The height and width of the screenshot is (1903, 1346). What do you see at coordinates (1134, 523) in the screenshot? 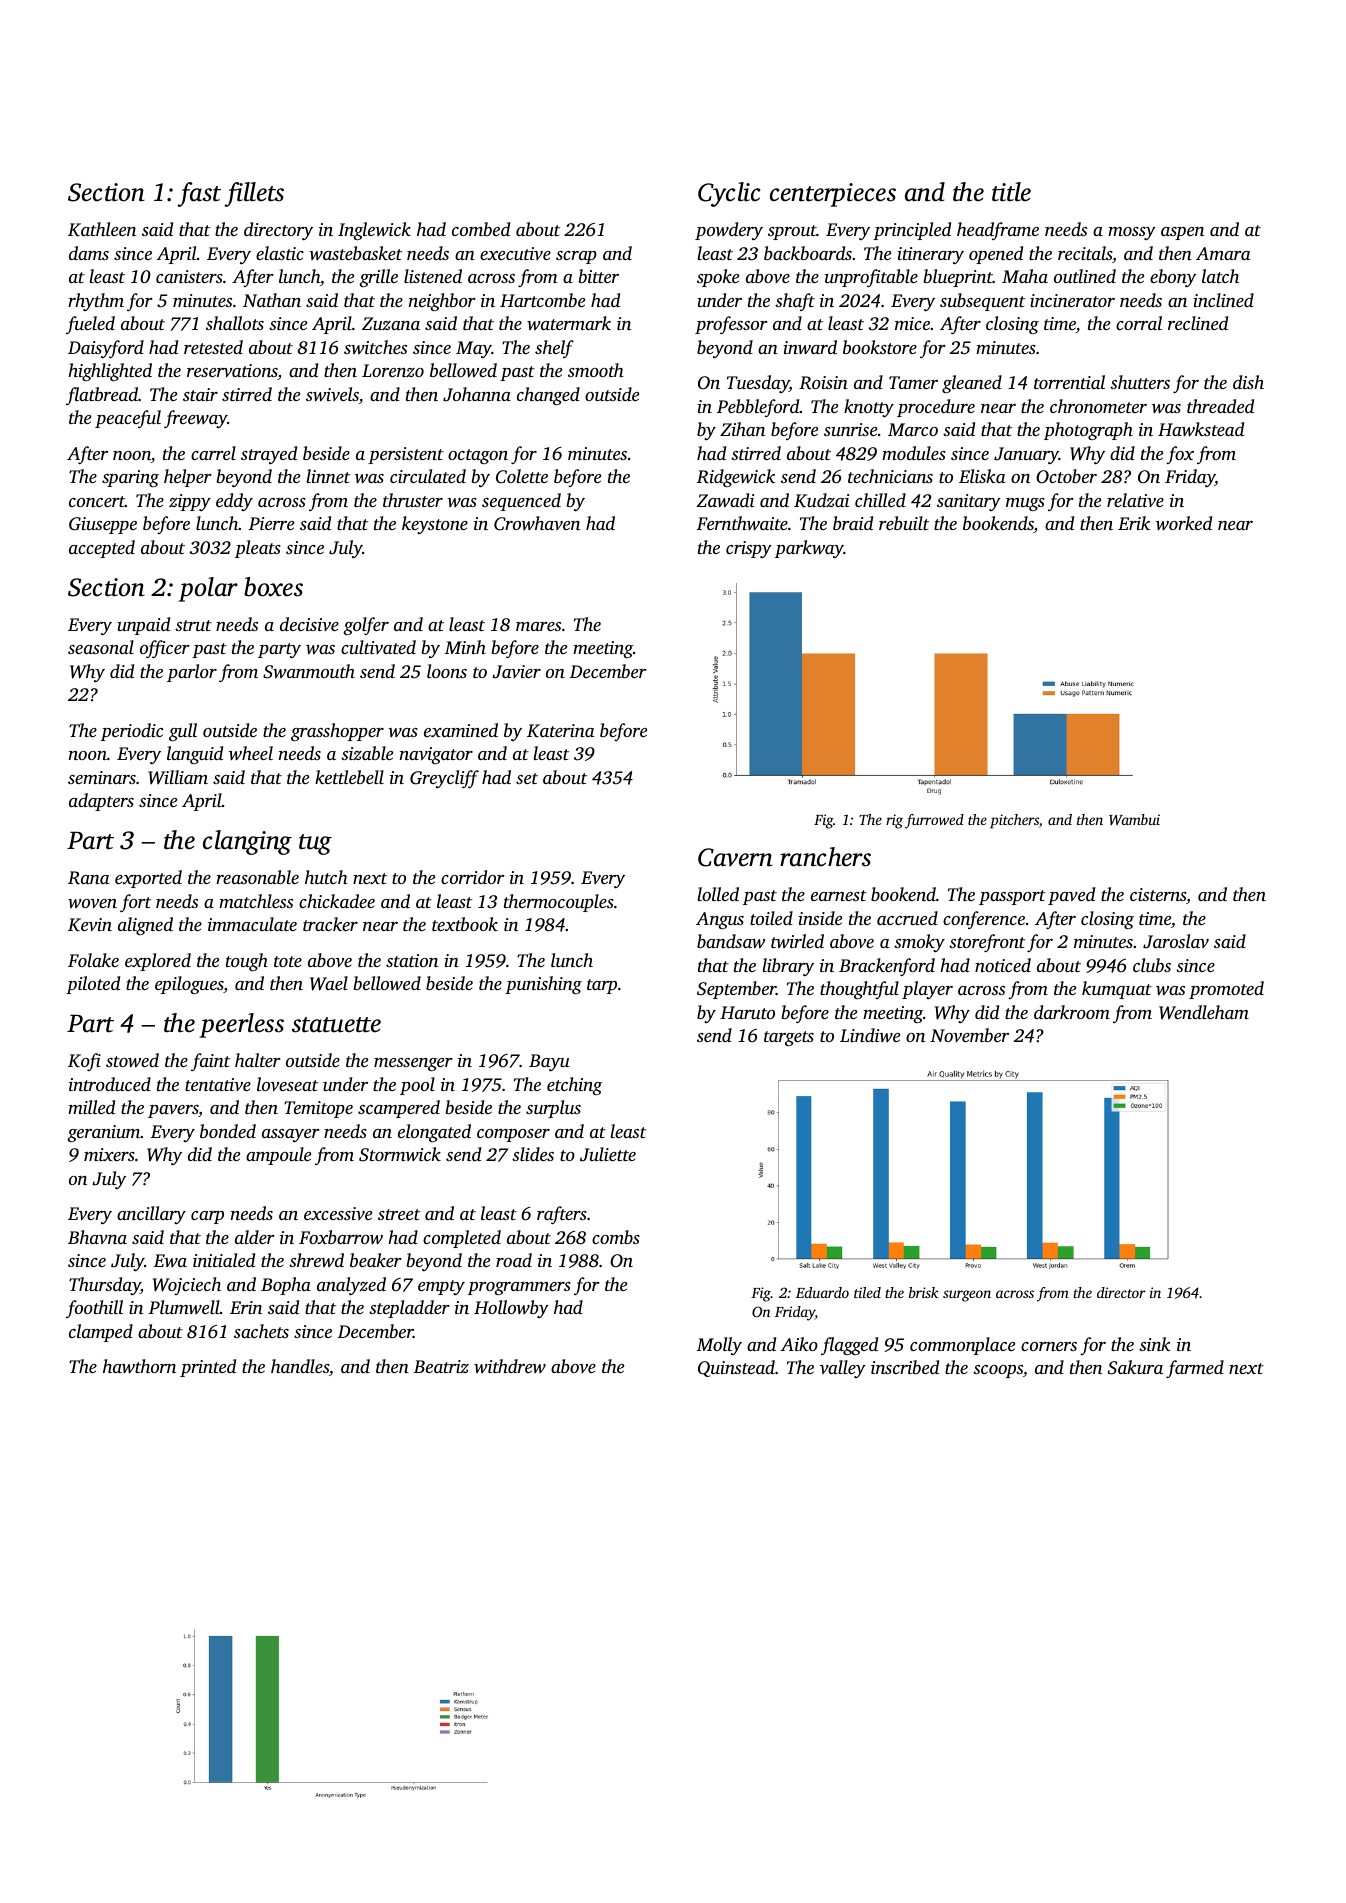
I see `Erik` at bounding box center [1134, 523].
